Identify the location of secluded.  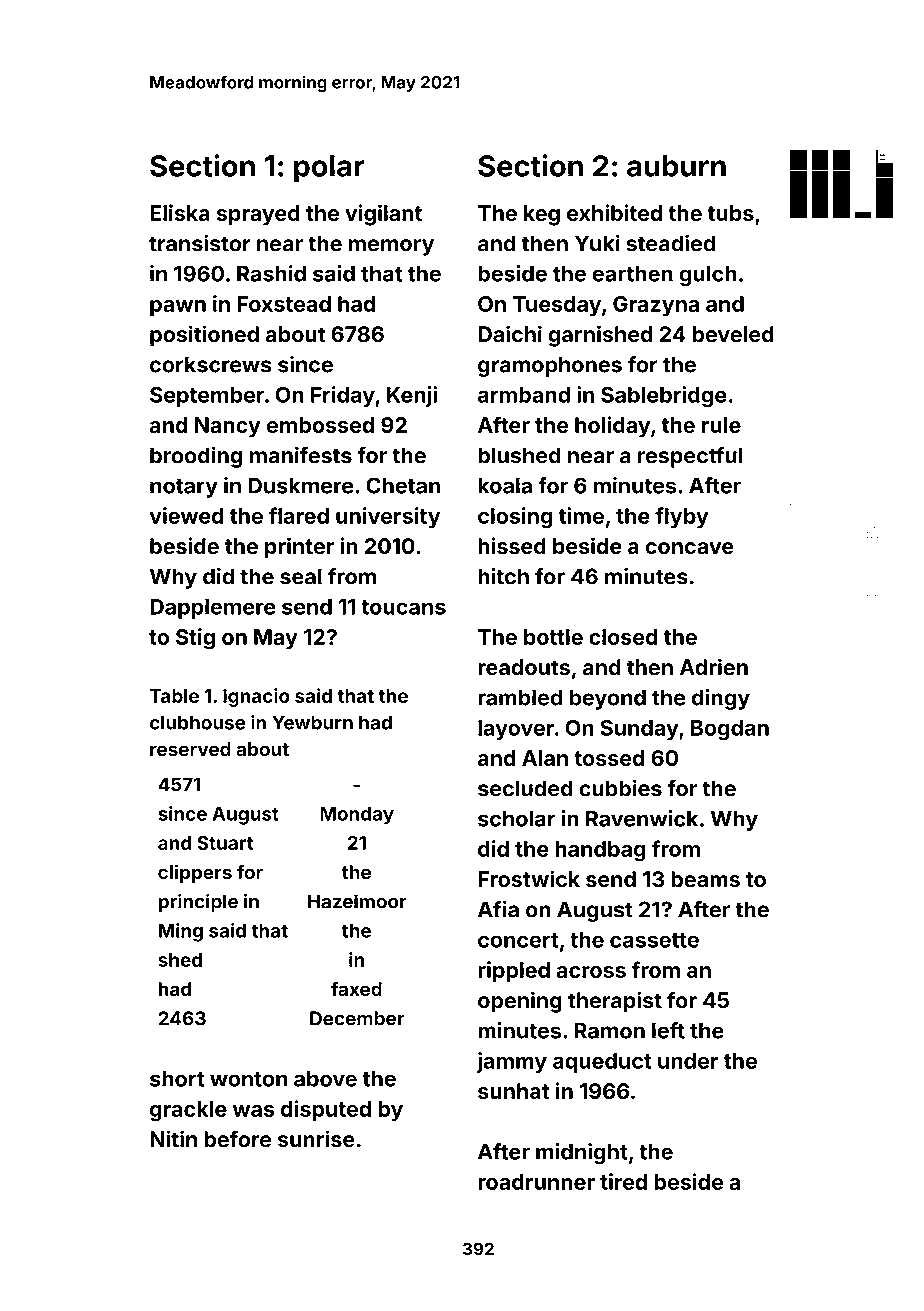
(525, 788).
